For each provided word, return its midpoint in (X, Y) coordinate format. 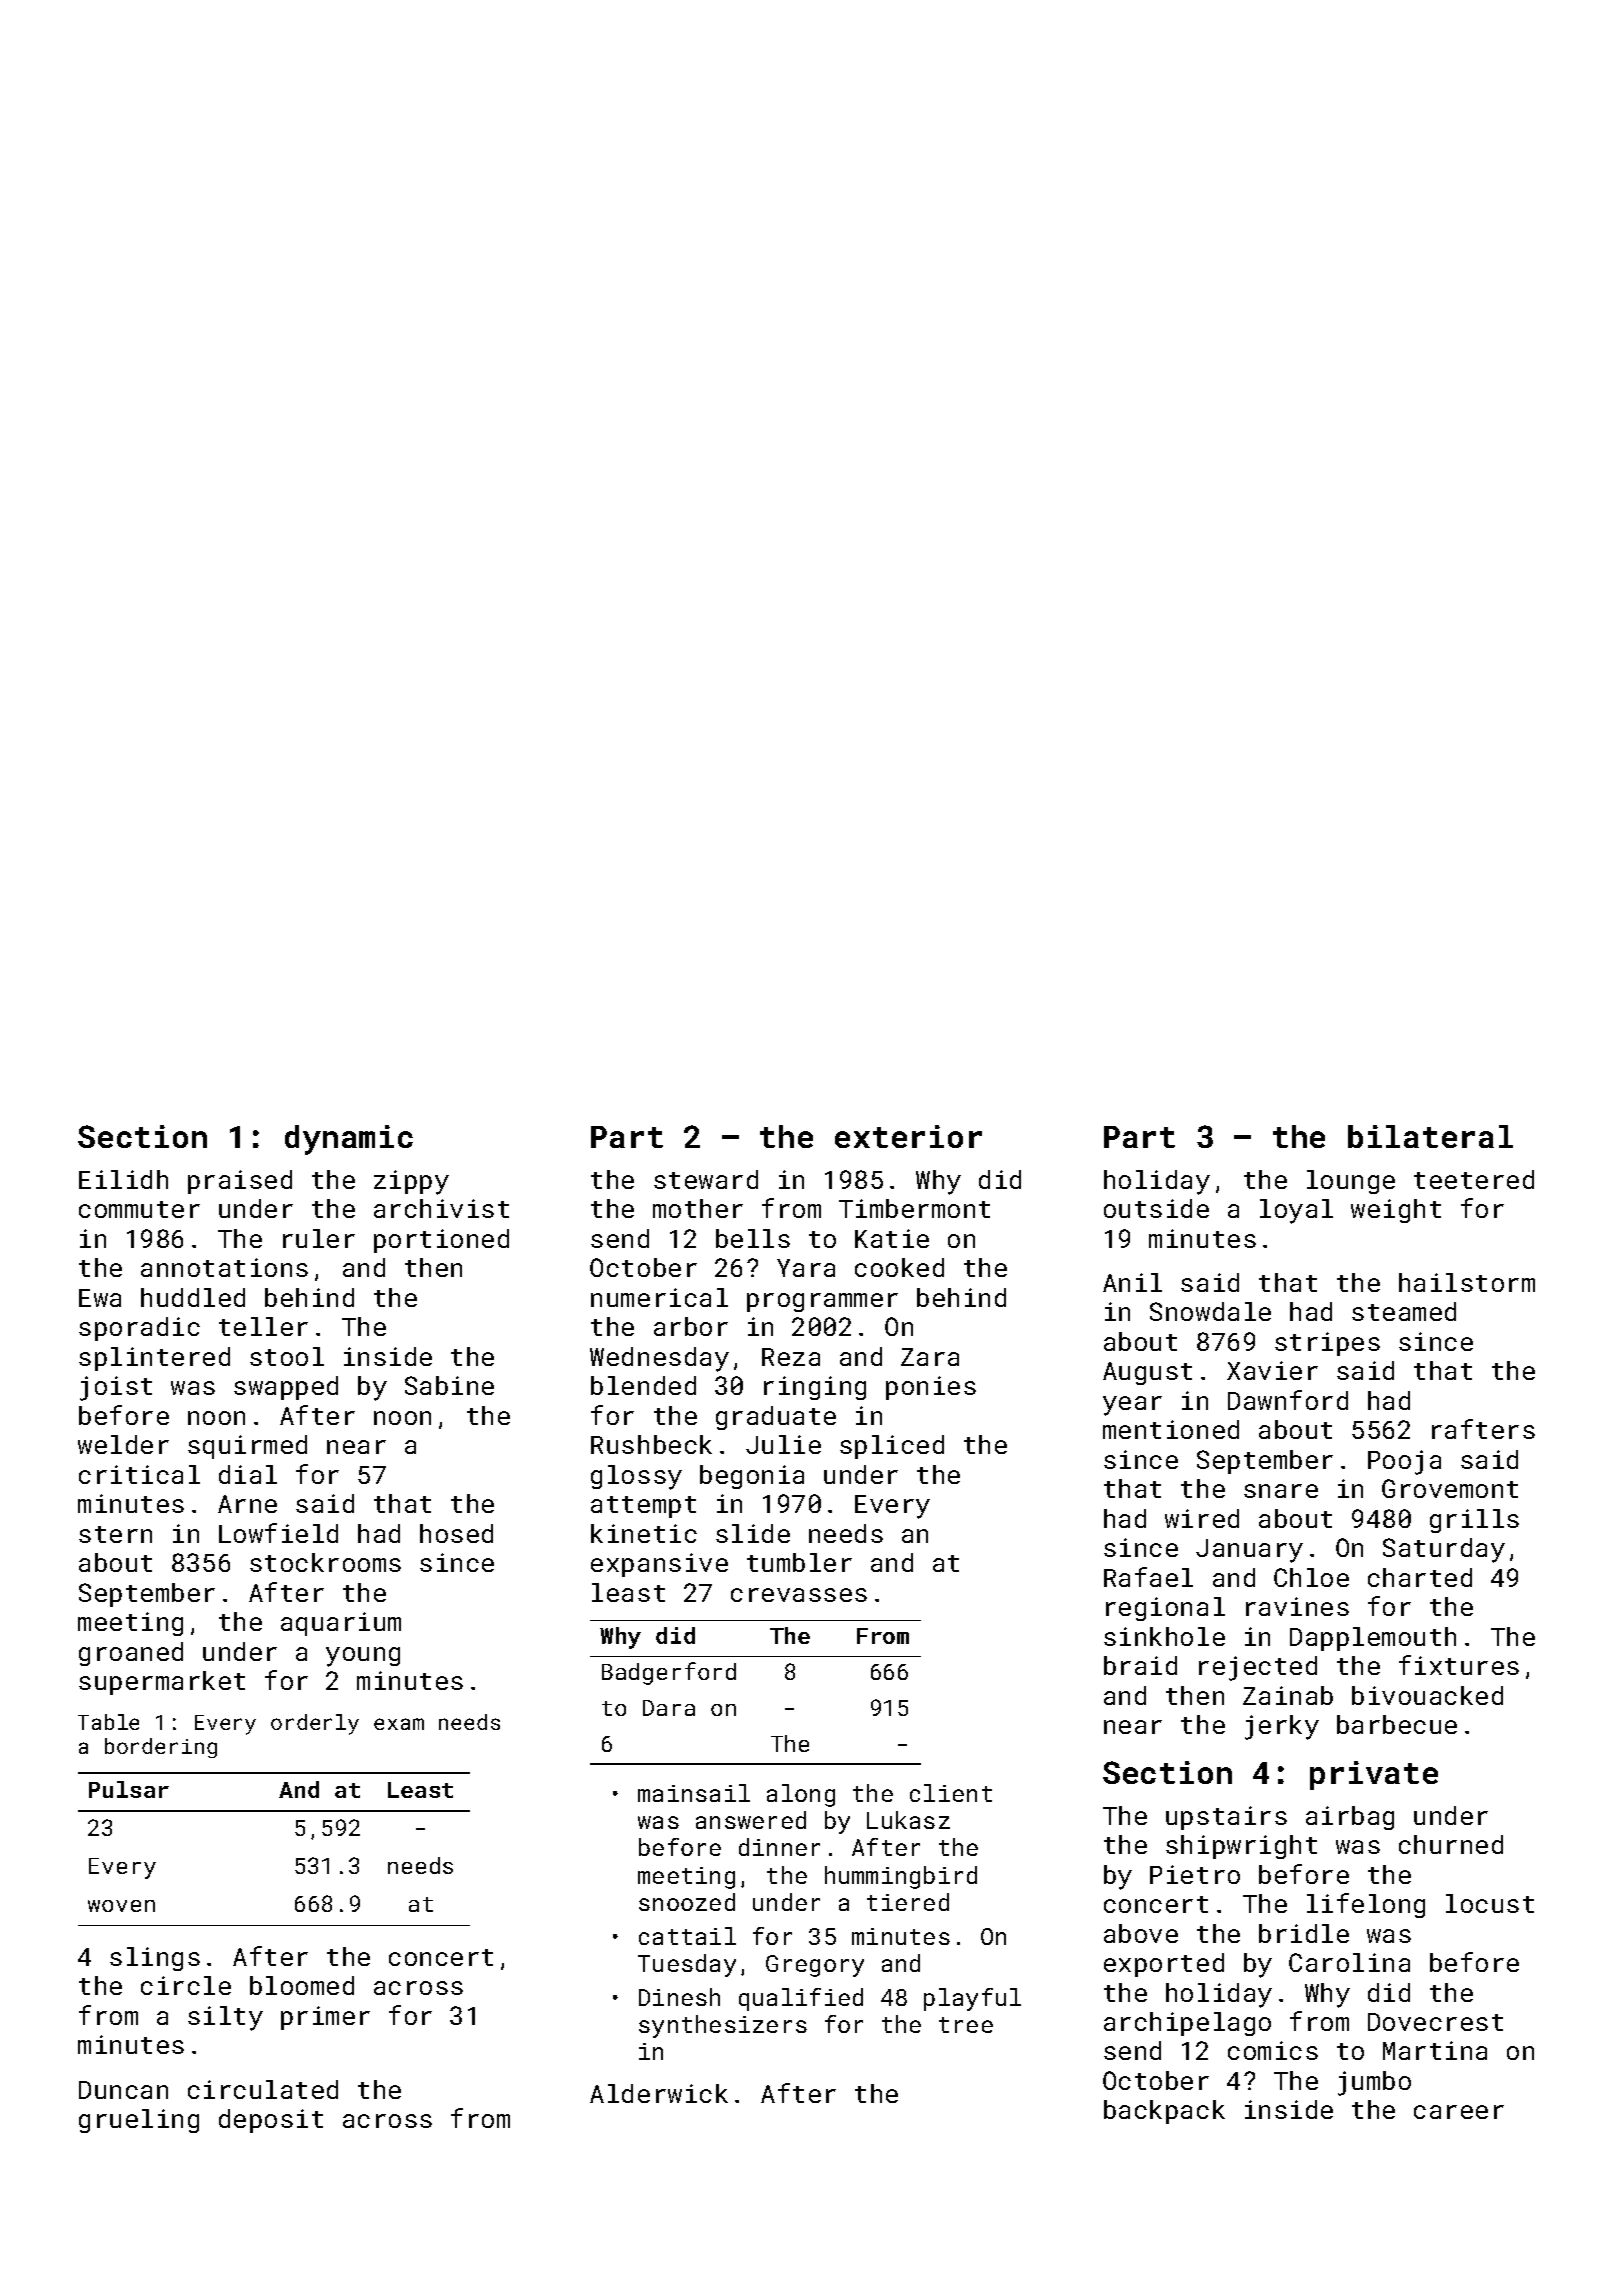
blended (643, 1385)
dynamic (349, 1140)
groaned (131, 1654)
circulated (263, 2089)
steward (706, 1179)
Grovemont (1450, 1488)
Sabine (449, 1385)
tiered (908, 1902)
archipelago (1187, 2024)
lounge (1351, 1182)
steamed (1404, 1311)
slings (155, 1959)
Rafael (1148, 1577)
